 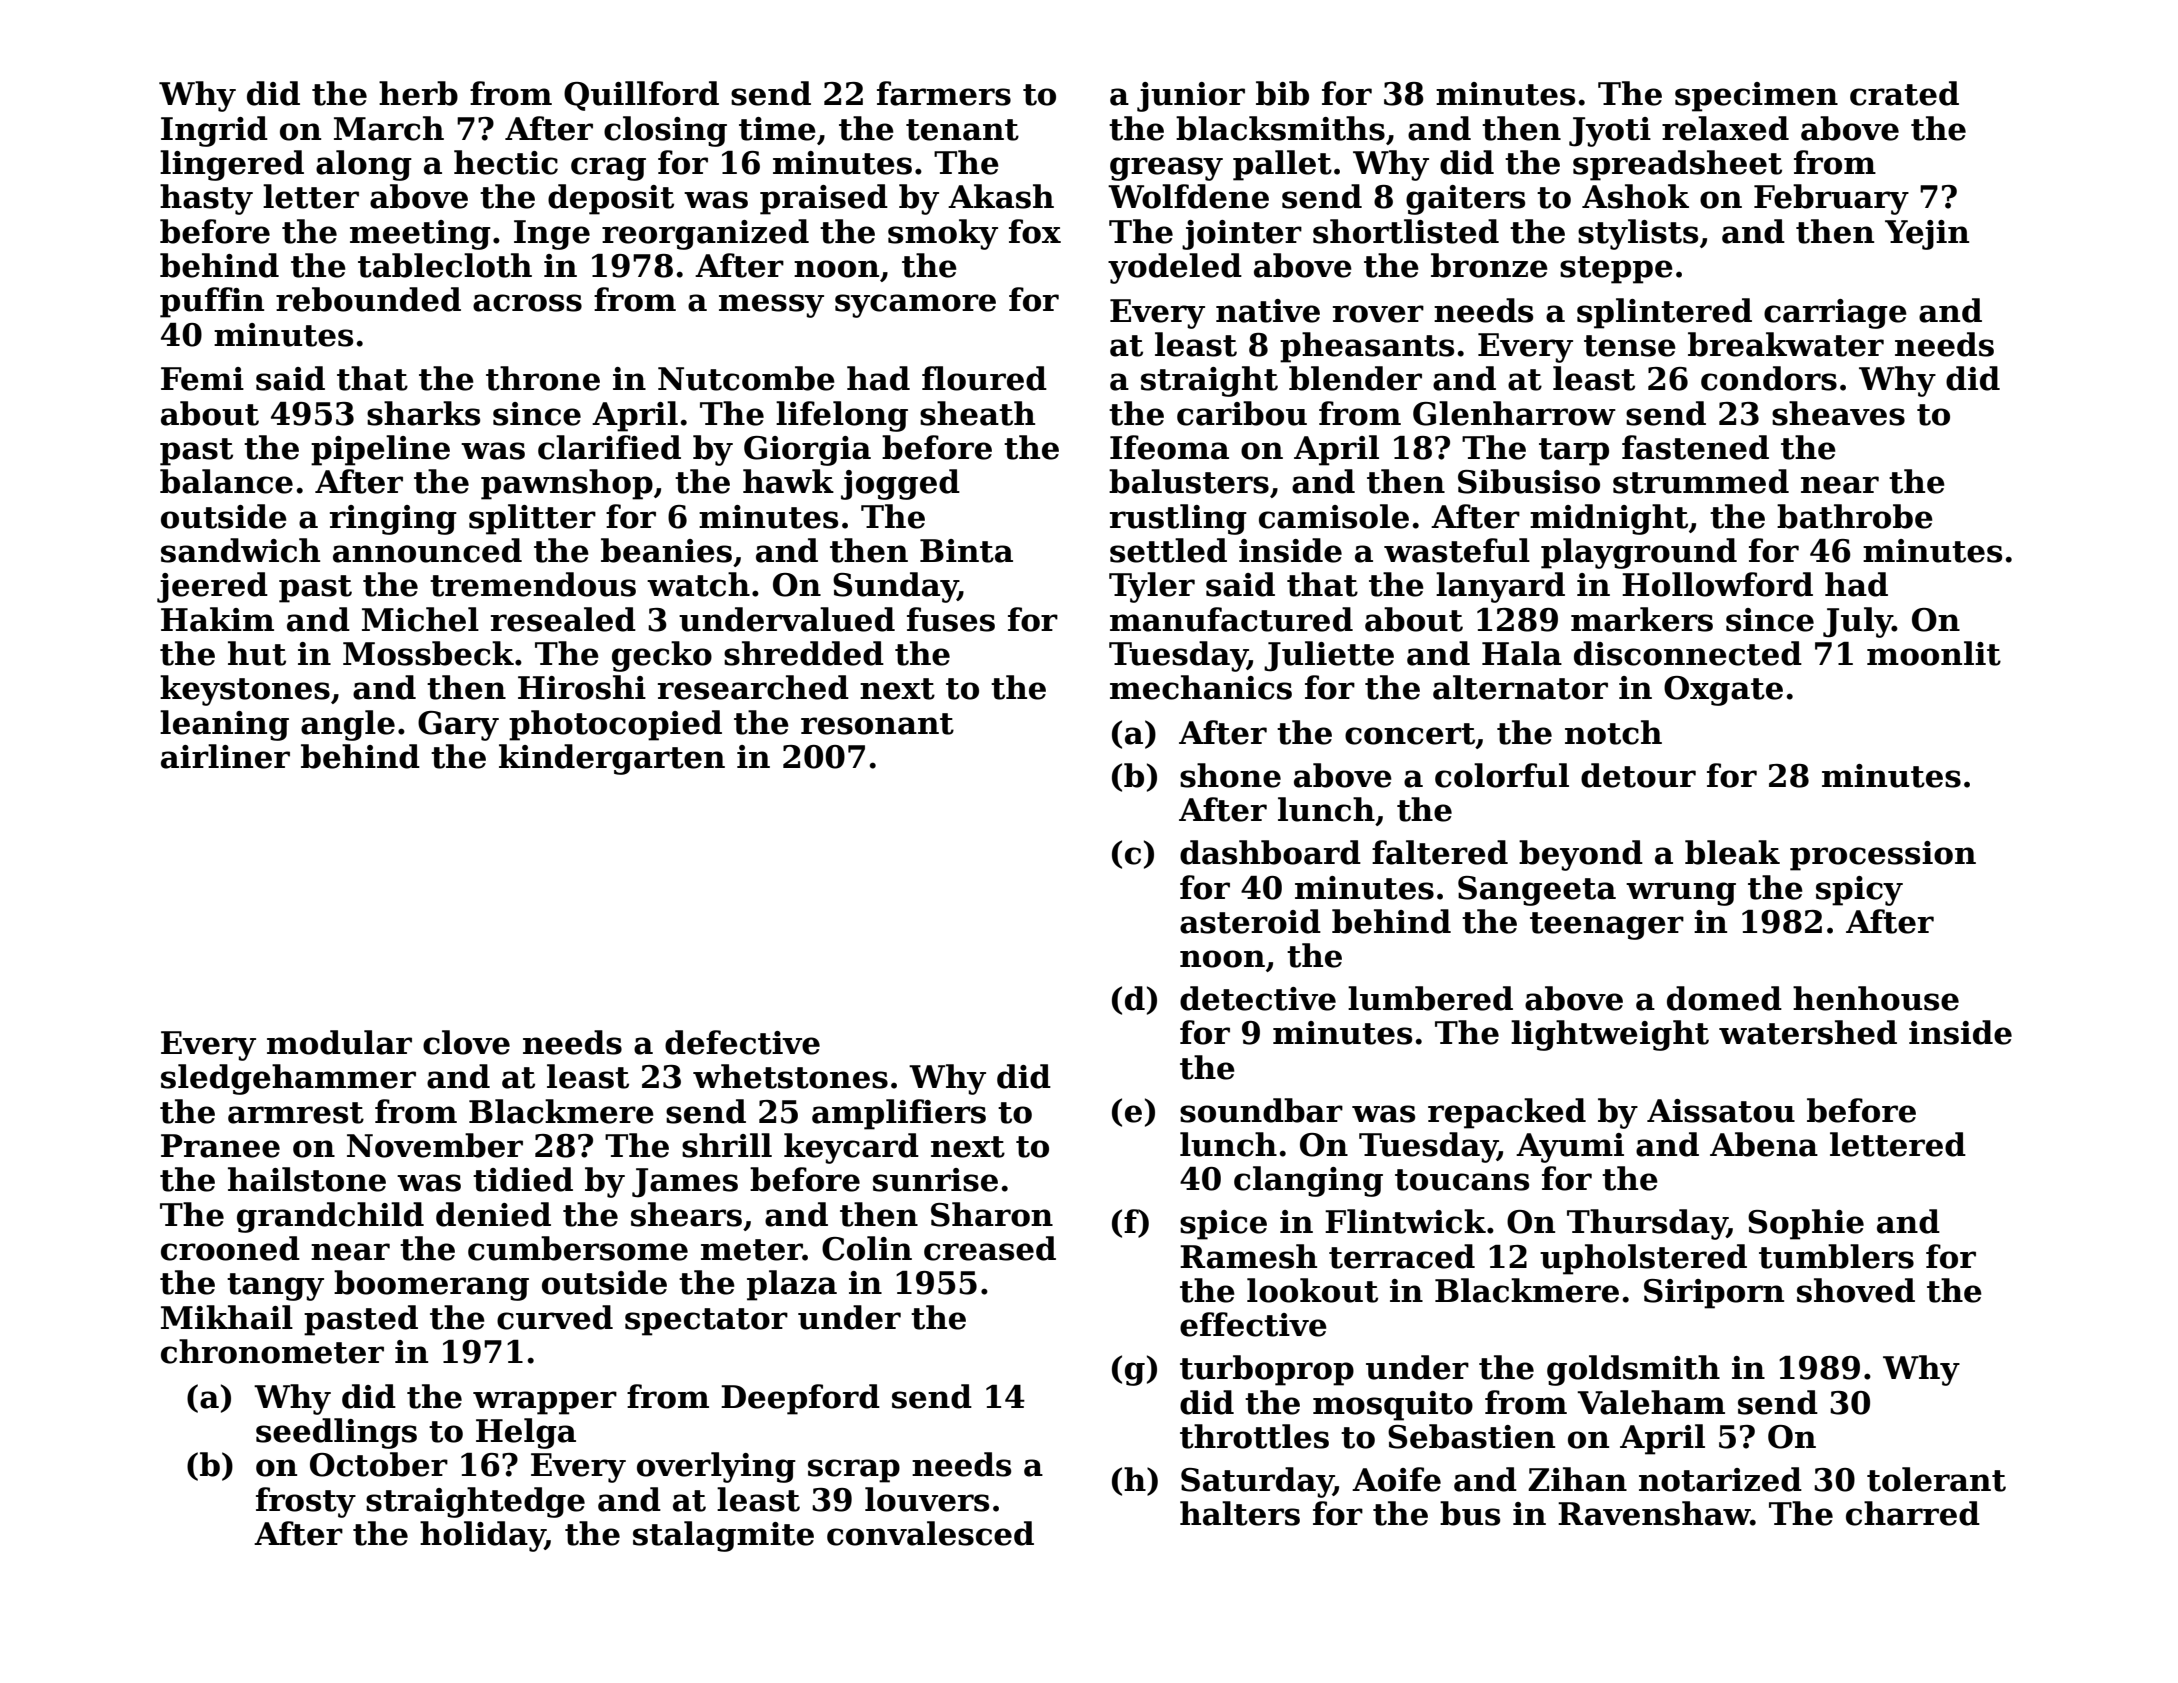 What do you see at coordinates (1201, 687) in the screenshot?
I see `mechanics` at bounding box center [1201, 687].
